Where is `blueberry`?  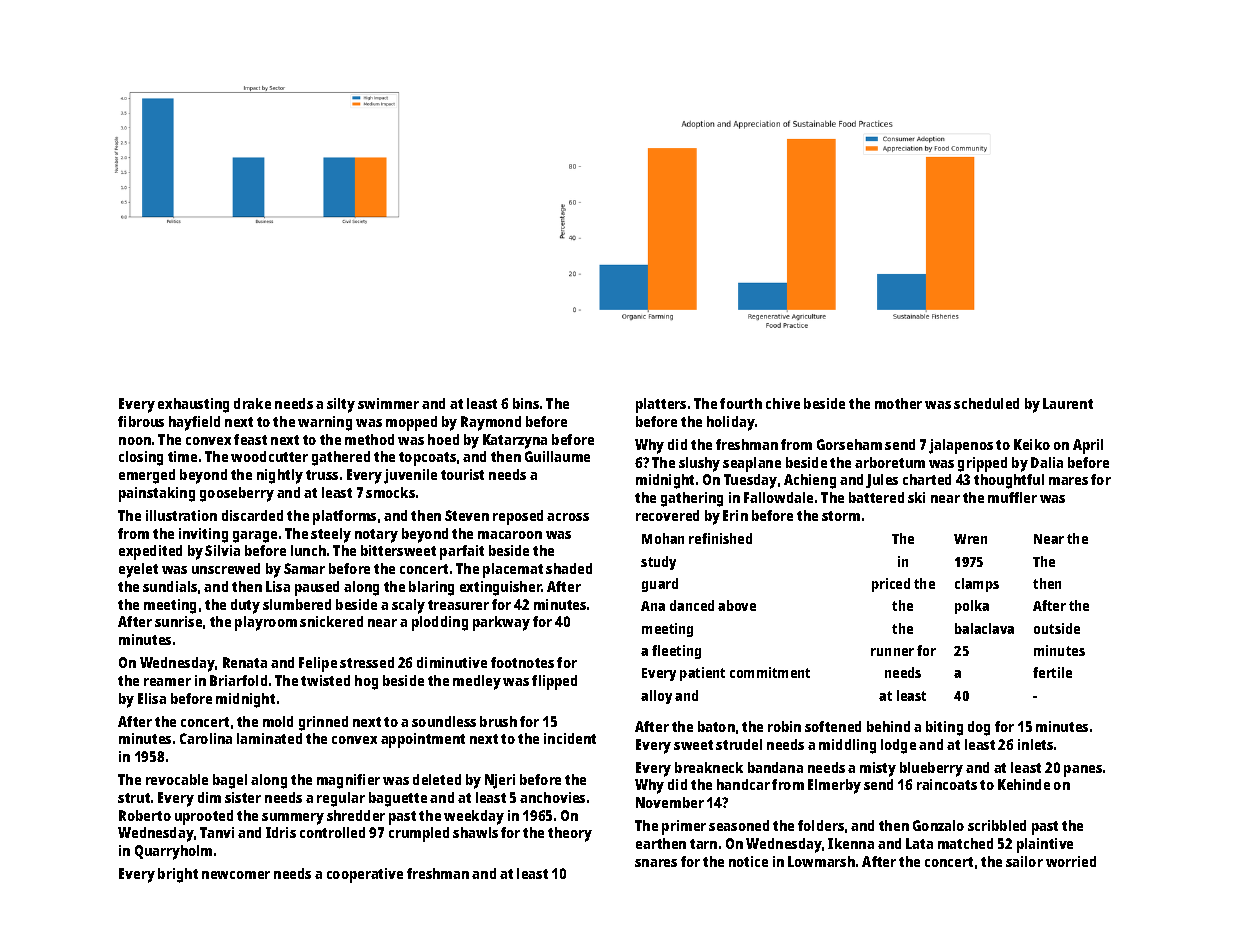
blueberry is located at coordinates (931, 769).
